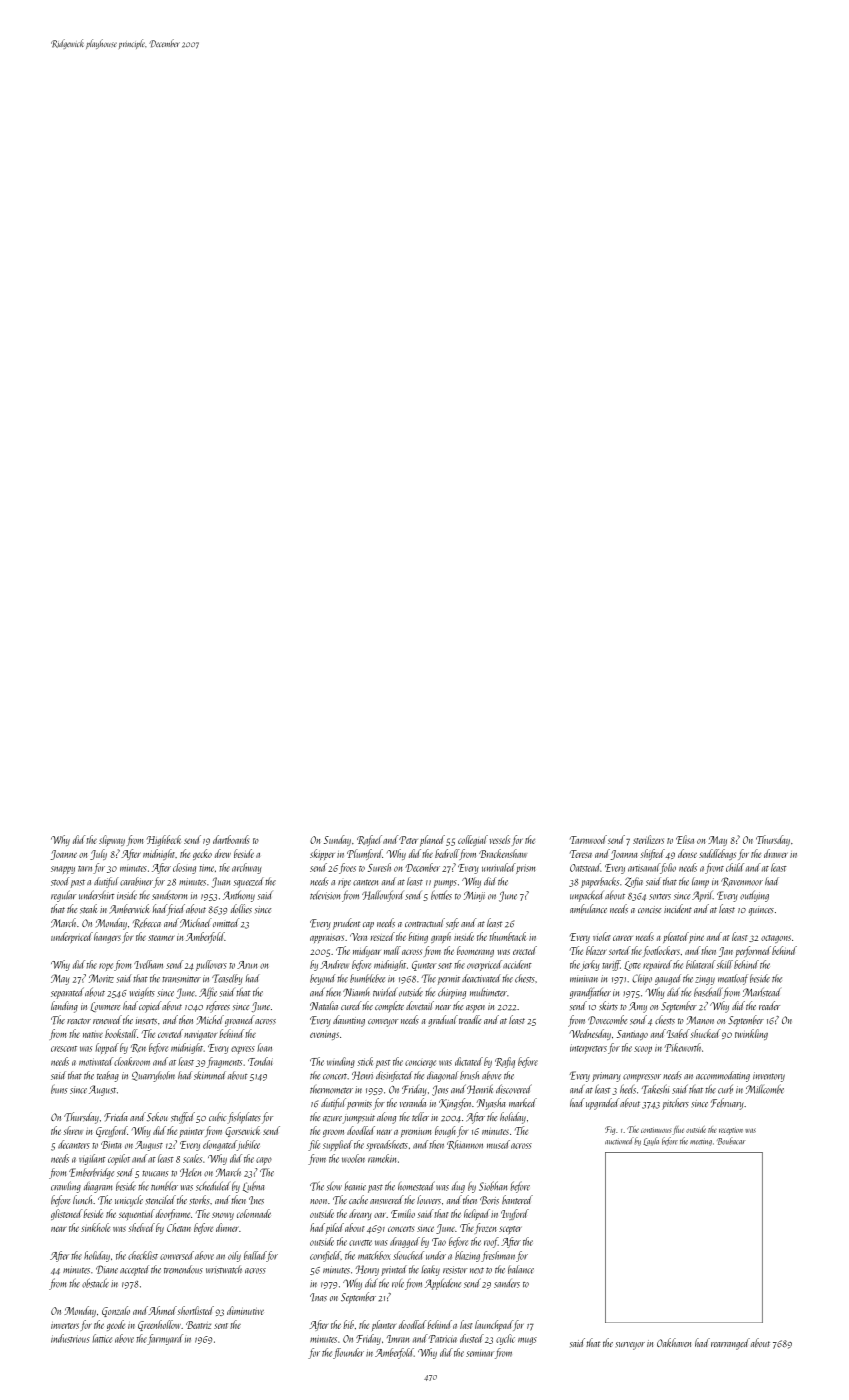  Describe the element at coordinates (445, 884) in the screenshot. I see `pumps` at that location.
